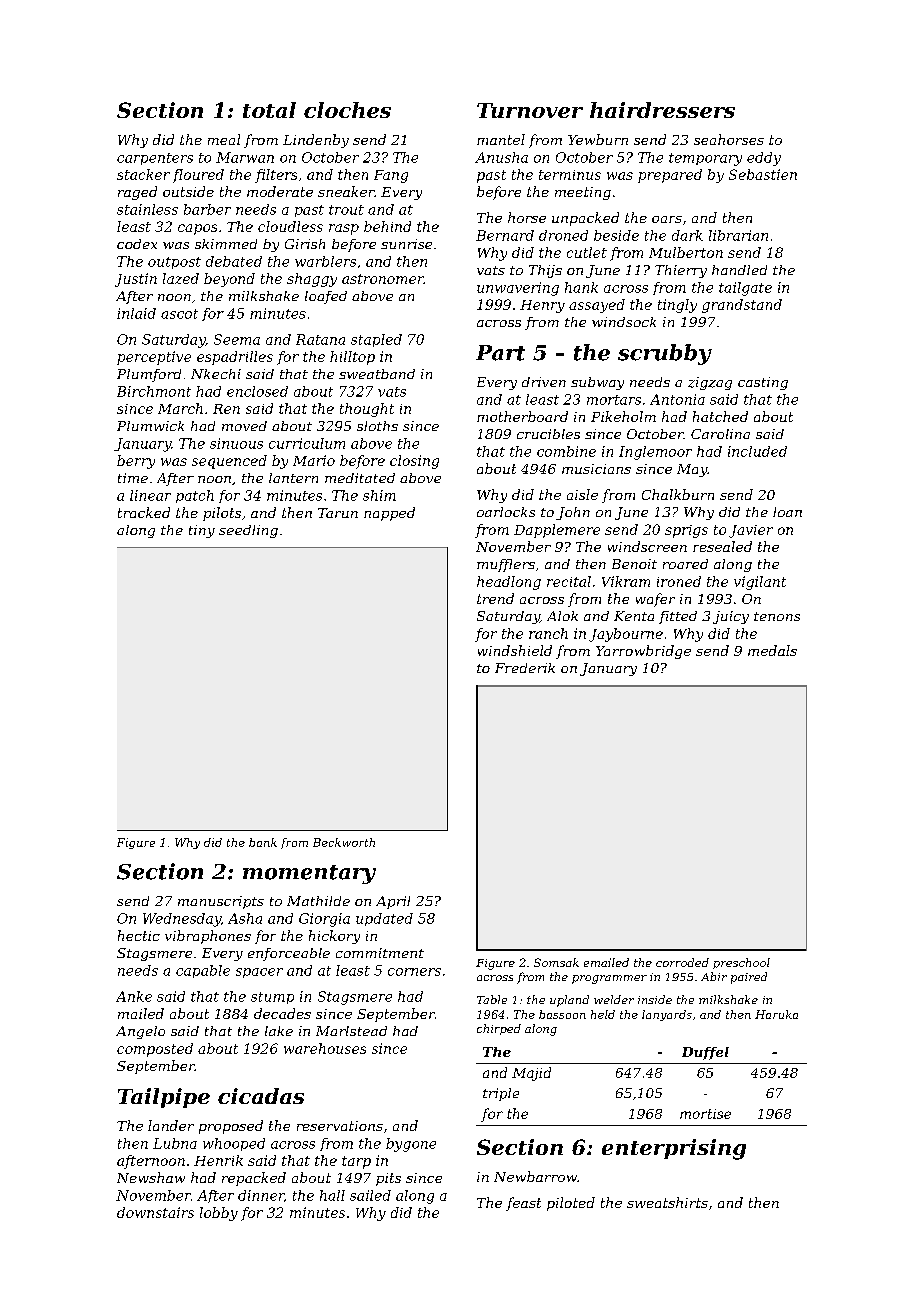  Describe the element at coordinates (662, 110) in the page. I see `hairdressers` at that location.
